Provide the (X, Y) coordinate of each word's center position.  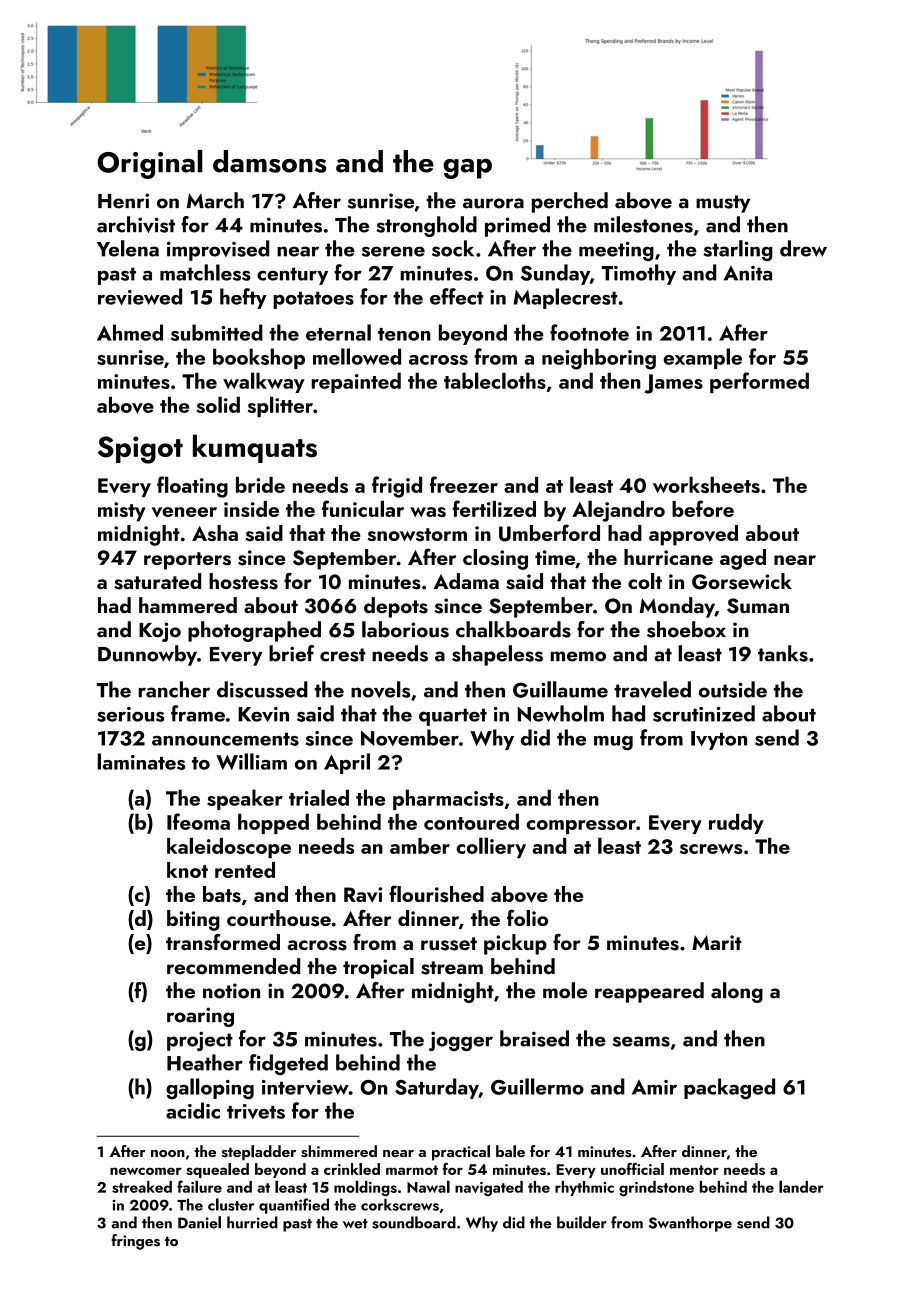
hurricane (668, 557)
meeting (616, 251)
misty (122, 512)
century (292, 276)
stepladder (259, 1153)
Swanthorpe (690, 1224)
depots (396, 607)
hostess (243, 581)
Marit (717, 942)
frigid (397, 487)
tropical (378, 968)
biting (193, 920)
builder (582, 1222)
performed (759, 382)
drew (803, 248)
